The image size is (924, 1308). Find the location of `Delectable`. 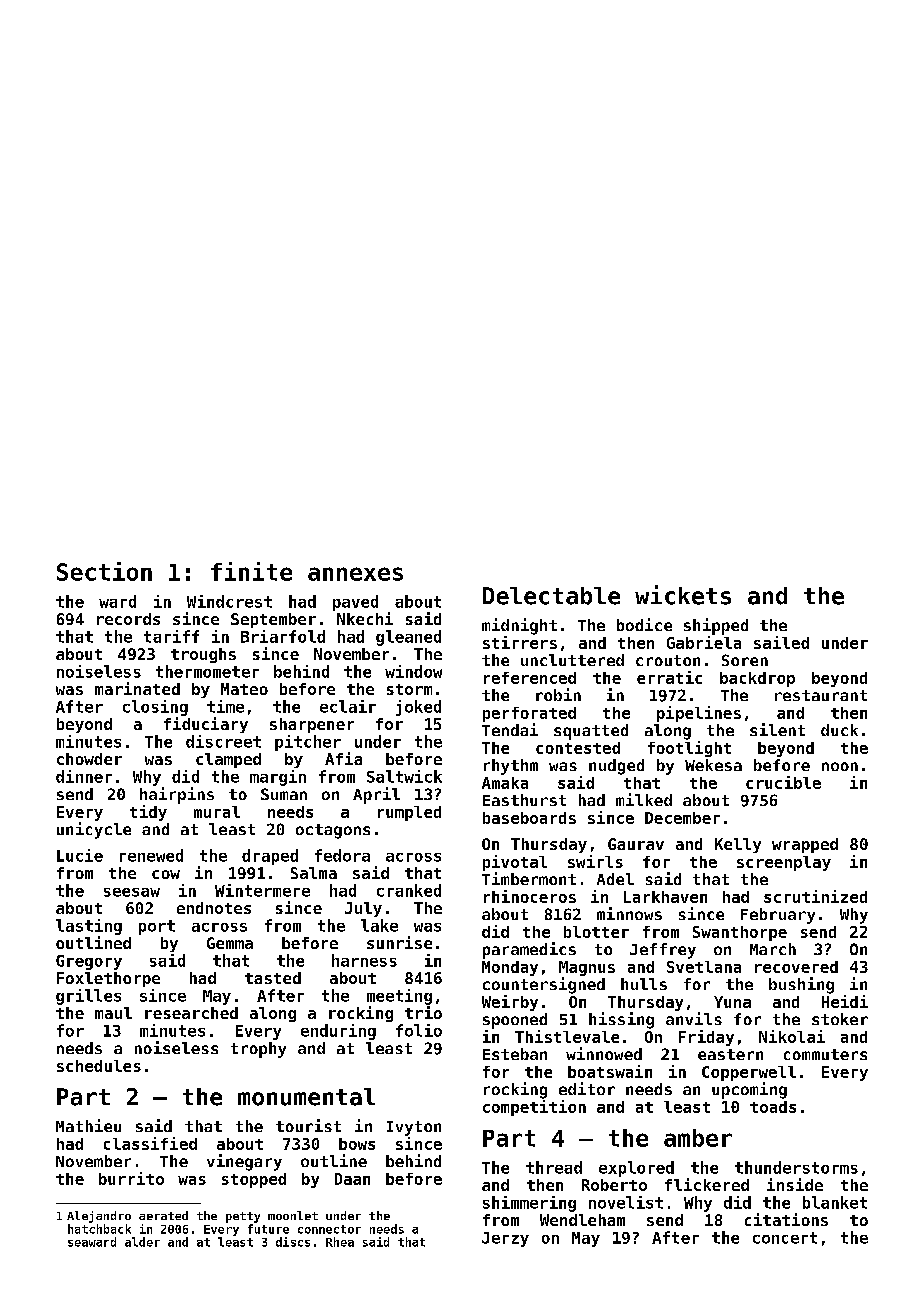

Delectable is located at coordinates (551, 596).
